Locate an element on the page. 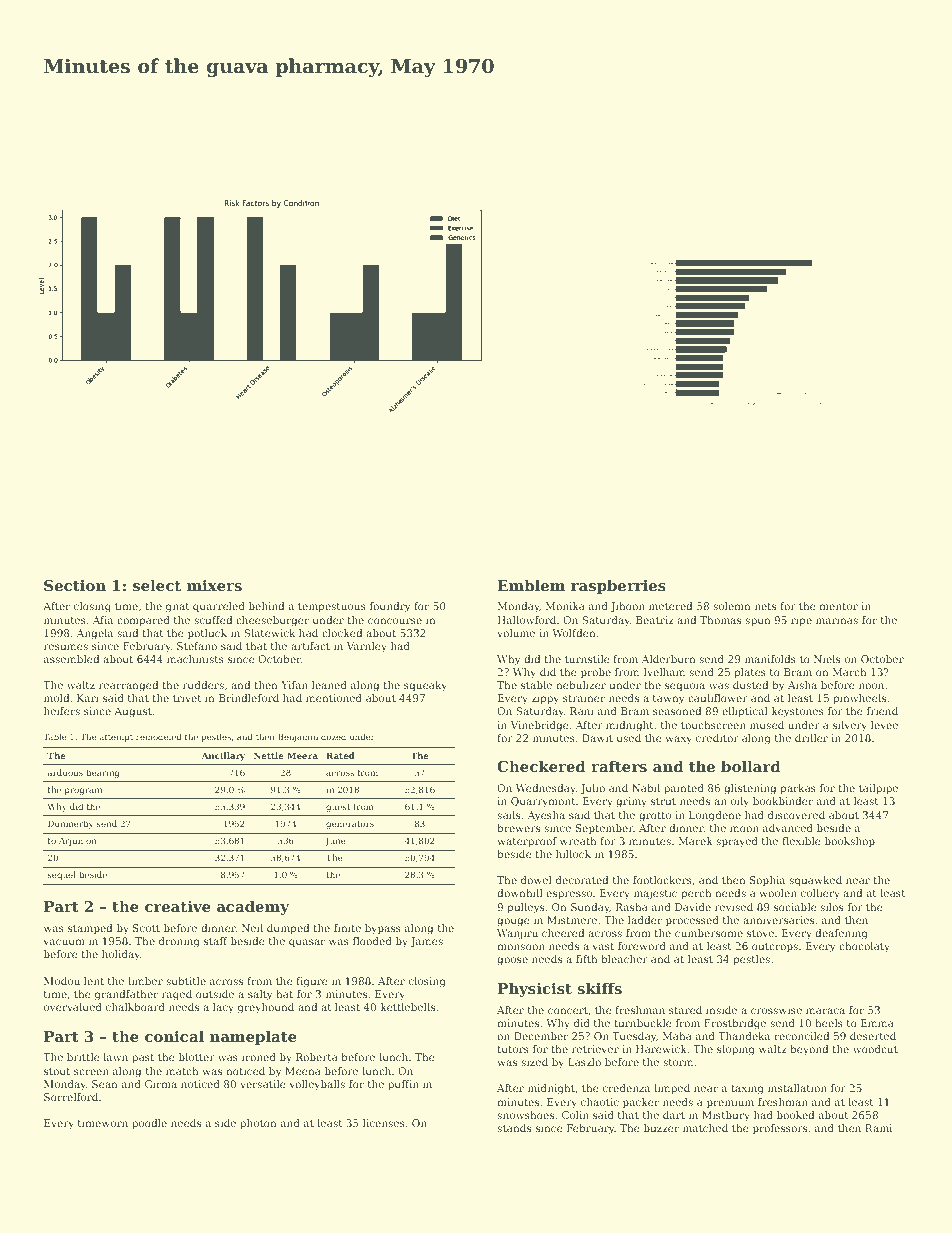 The height and width of the image is (1233, 952). moon is located at coordinates (744, 829).
